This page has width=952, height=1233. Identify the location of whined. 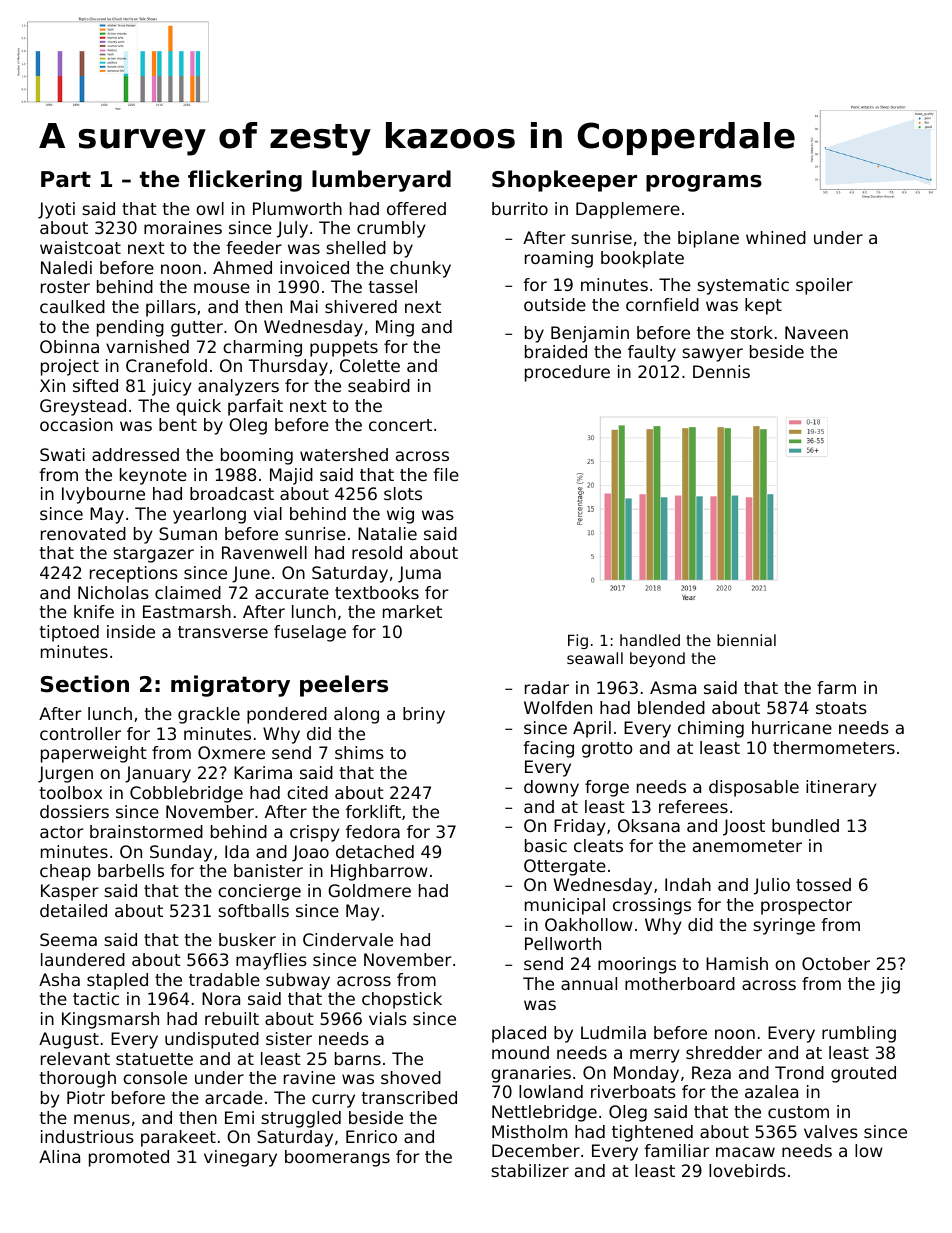
(776, 237).
